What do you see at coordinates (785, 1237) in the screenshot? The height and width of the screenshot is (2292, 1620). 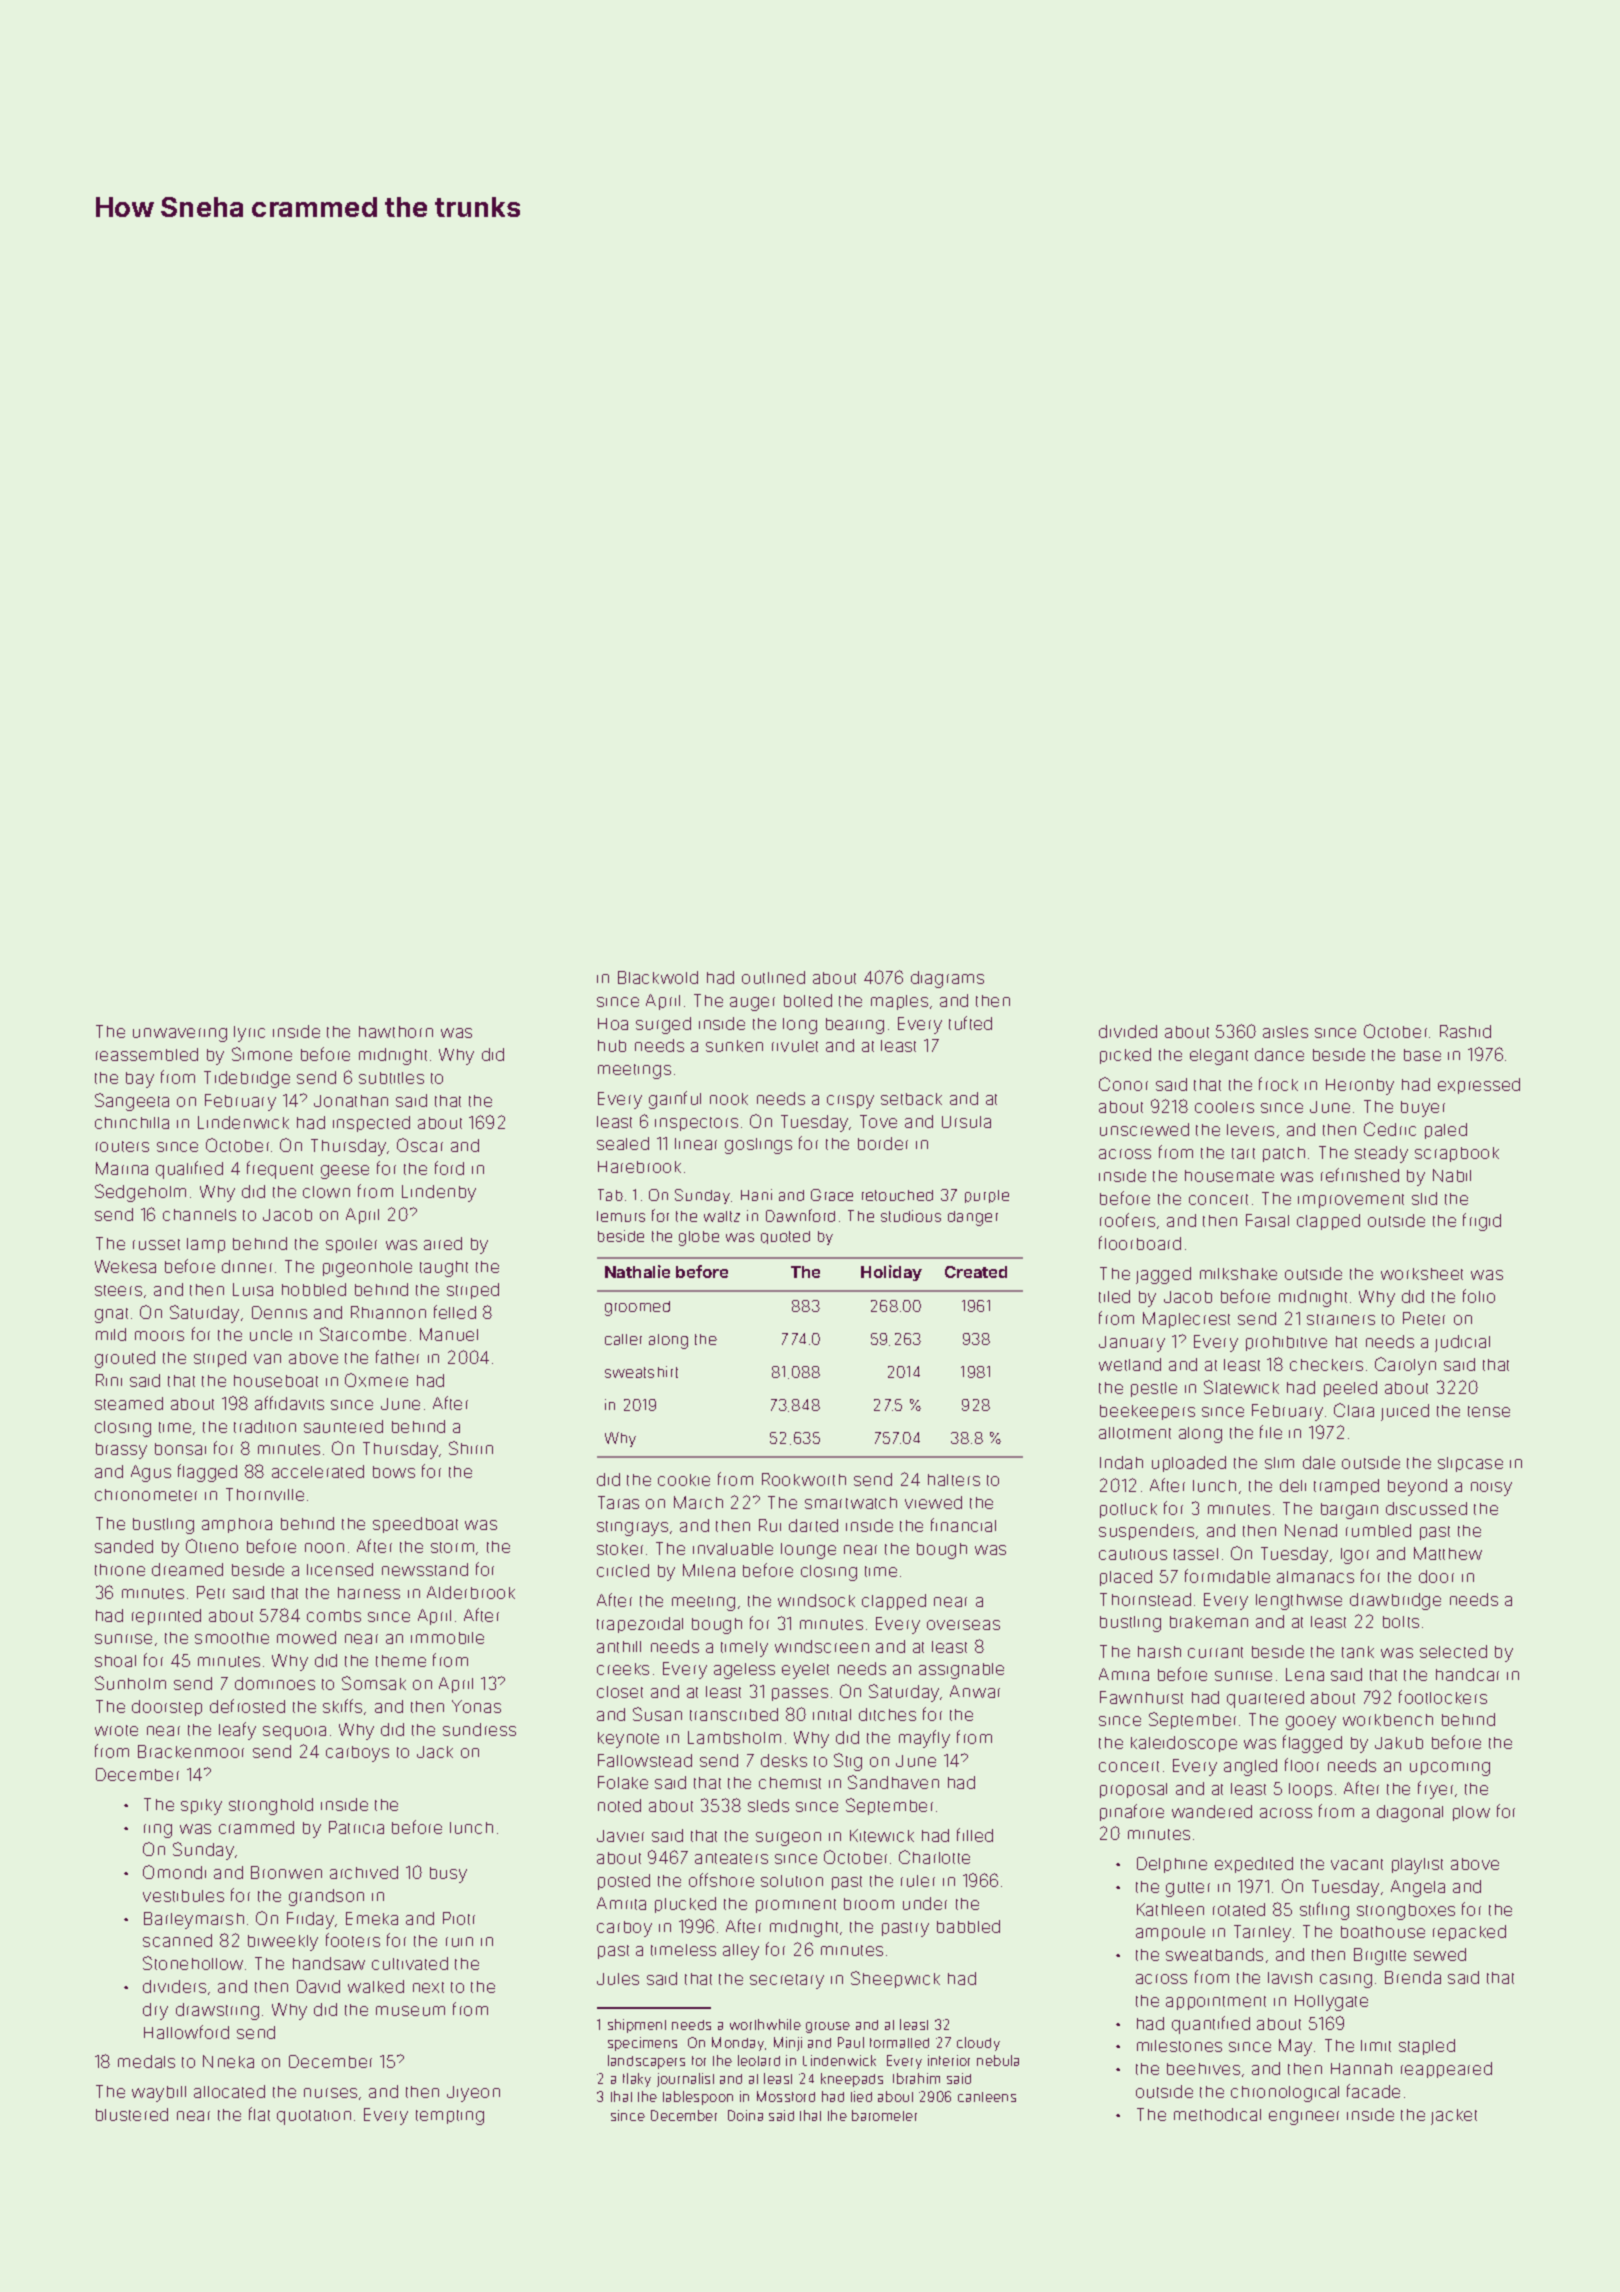 I see `quoted` at bounding box center [785, 1237].
